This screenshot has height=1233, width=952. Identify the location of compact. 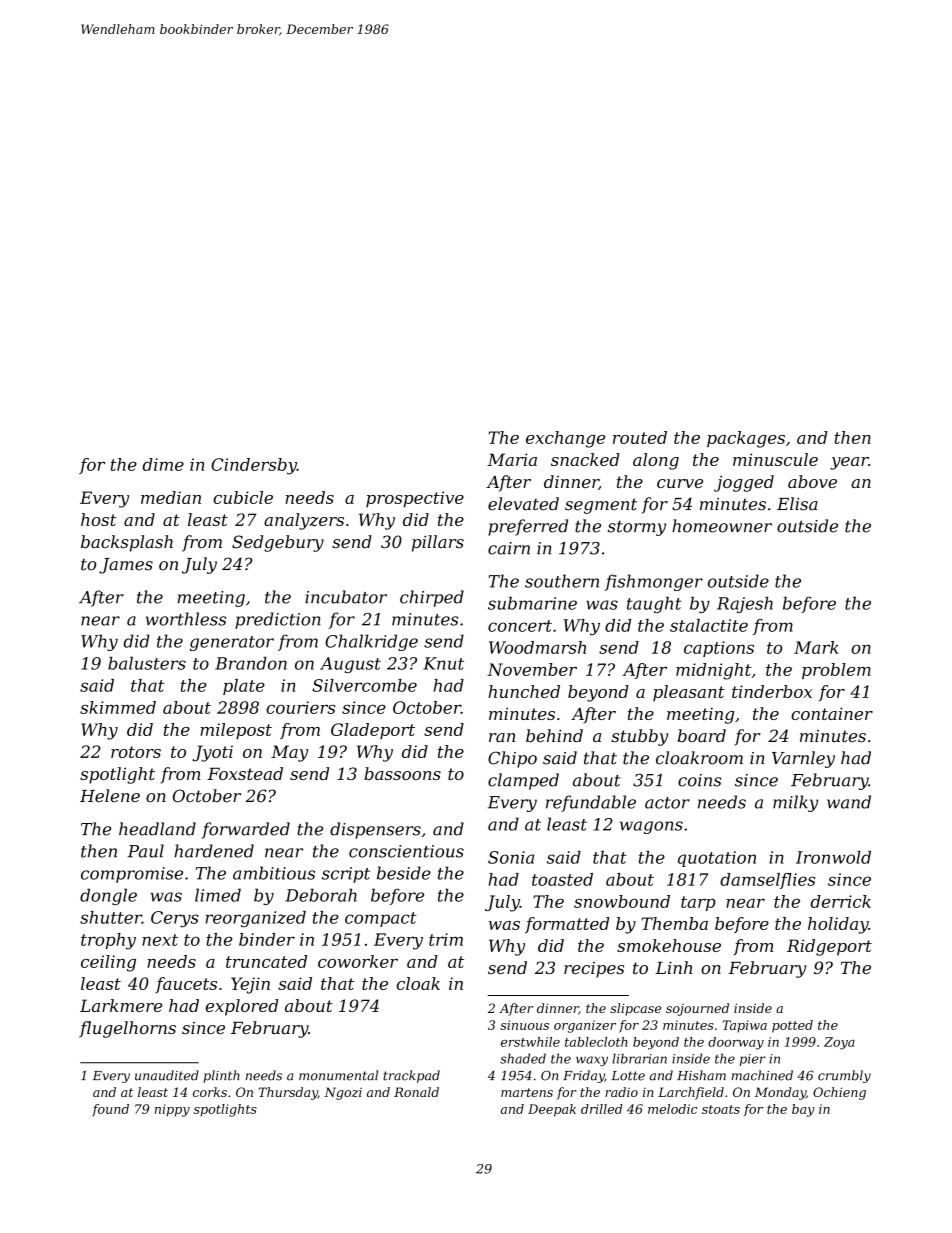
(381, 919).
